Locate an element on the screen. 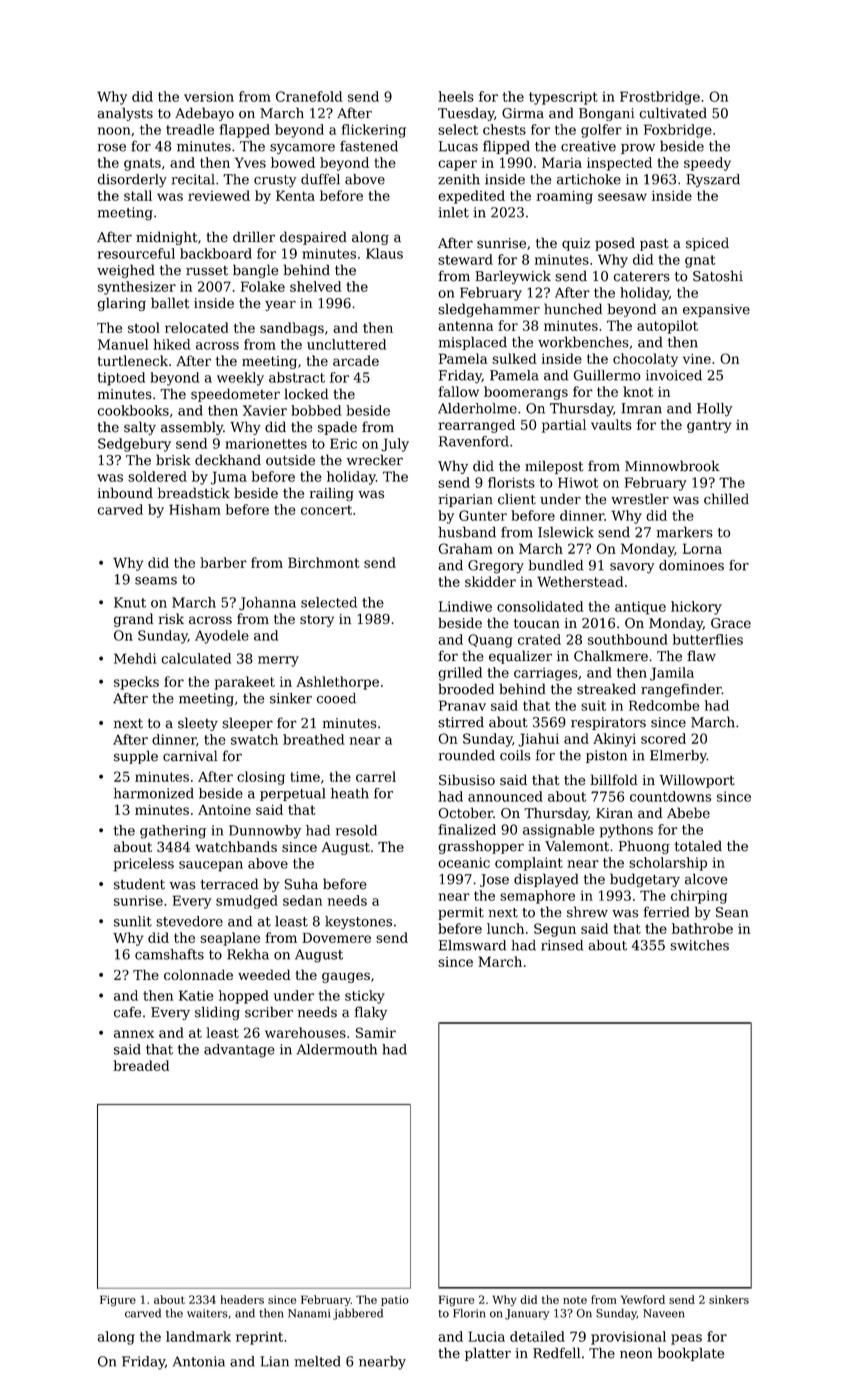  weighed is located at coordinates (126, 271).
